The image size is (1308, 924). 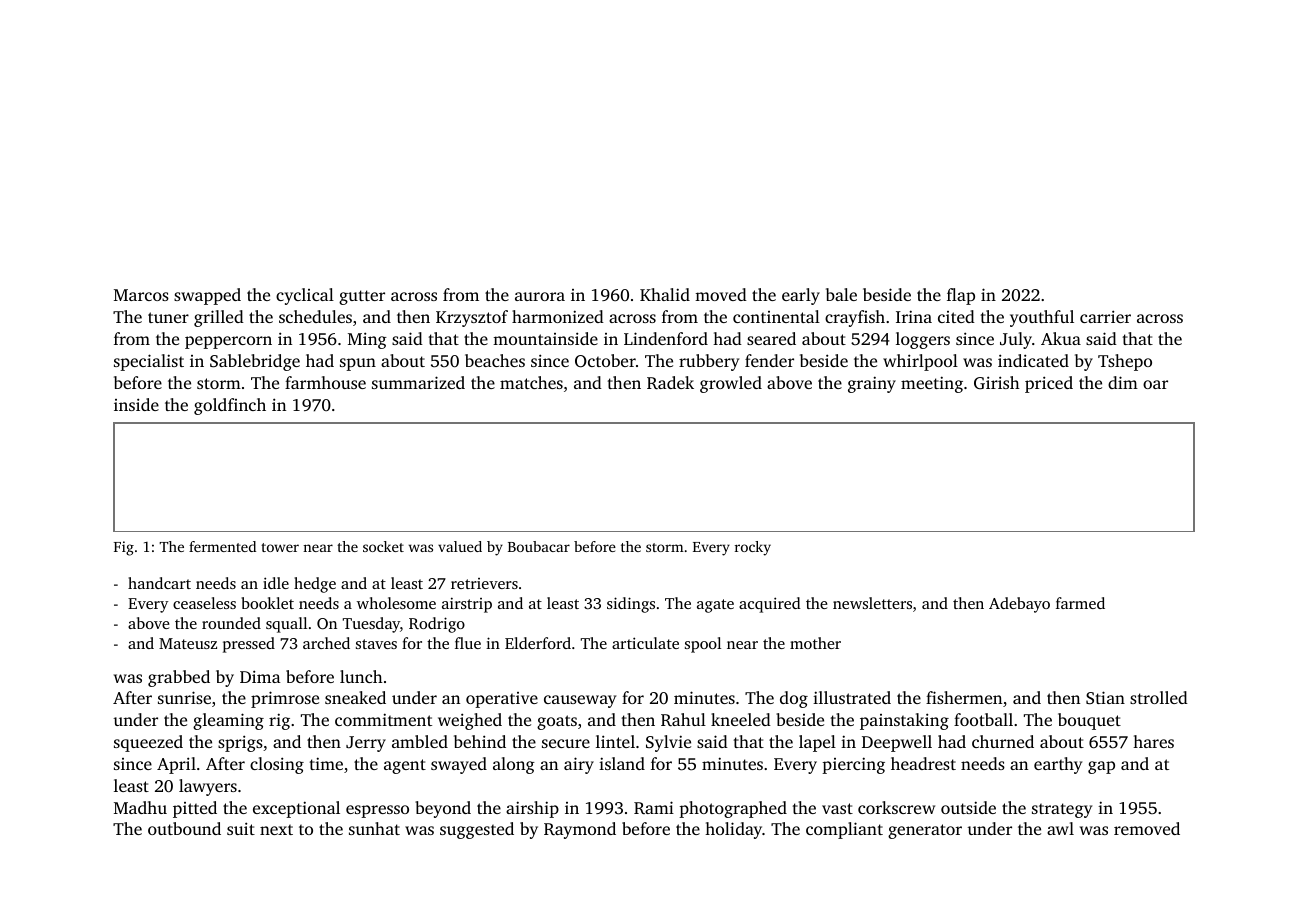 What do you see at coordinates (1080, 603) in the page?
I see `farmed` at bounding box center [1080, 603].
